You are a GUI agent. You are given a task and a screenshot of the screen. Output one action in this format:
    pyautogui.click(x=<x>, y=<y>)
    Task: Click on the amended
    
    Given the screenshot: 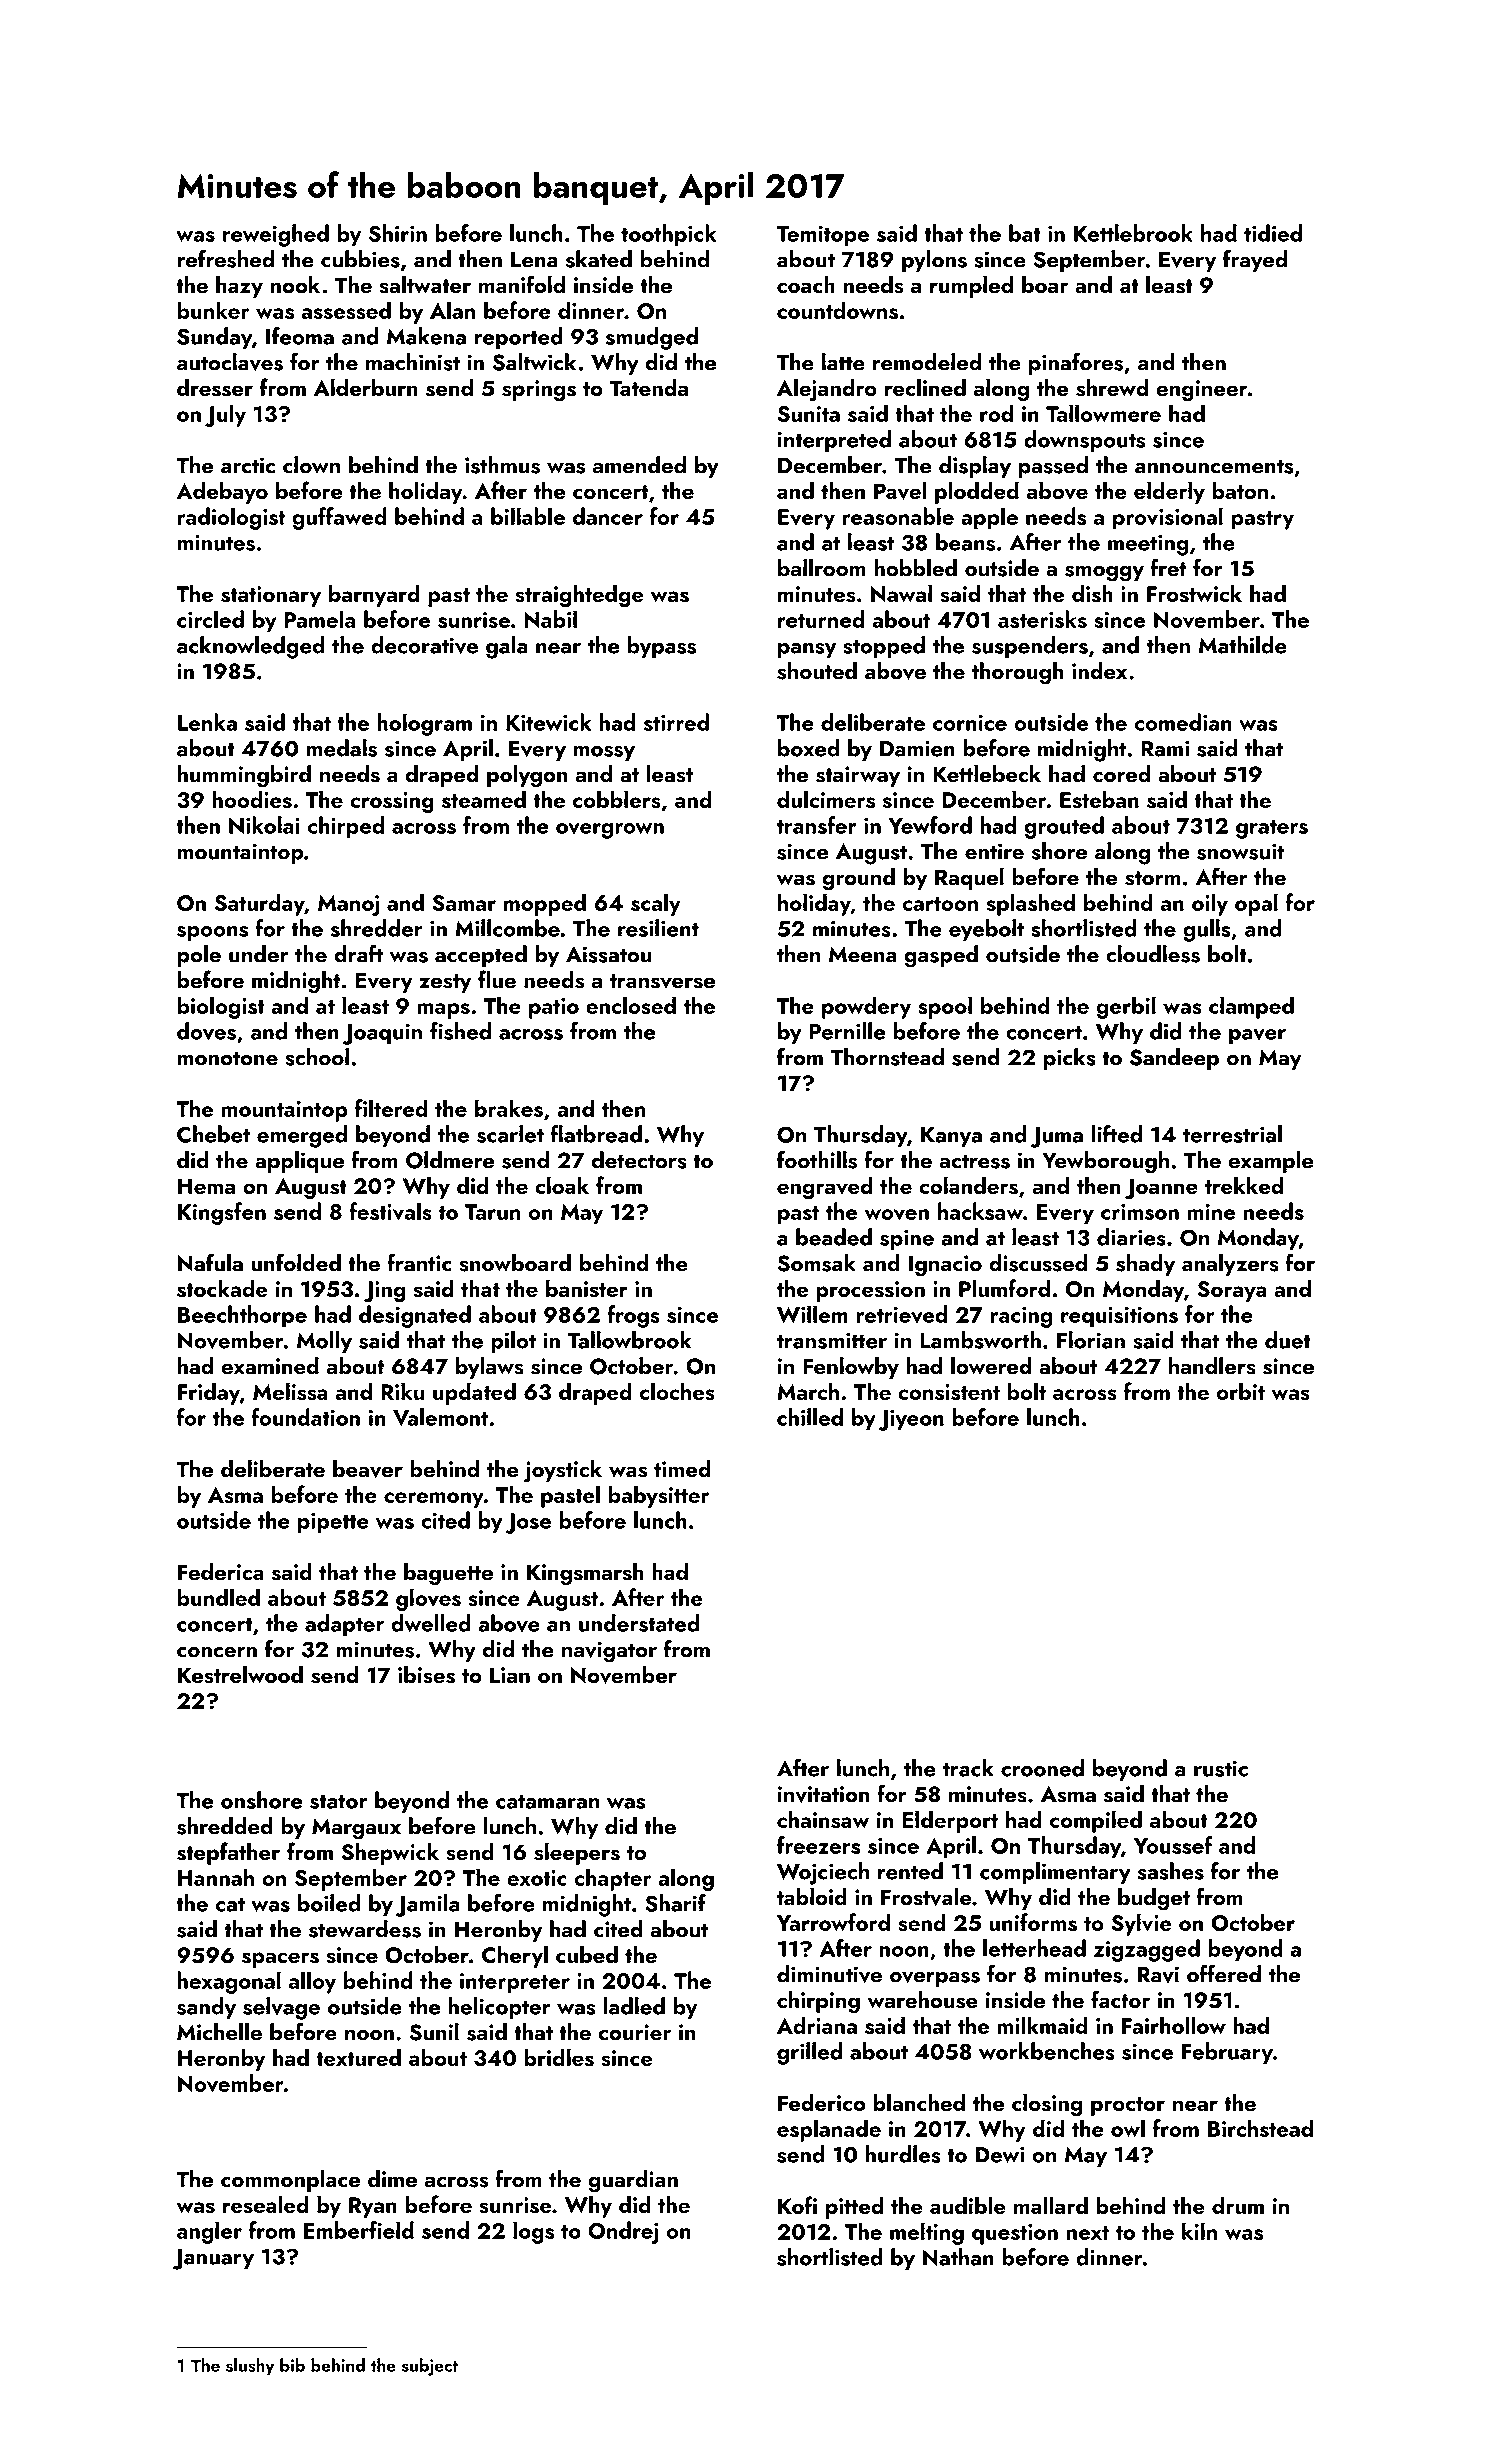 What is the action you would take?
    pyautogui.click(x=639, y=465)
